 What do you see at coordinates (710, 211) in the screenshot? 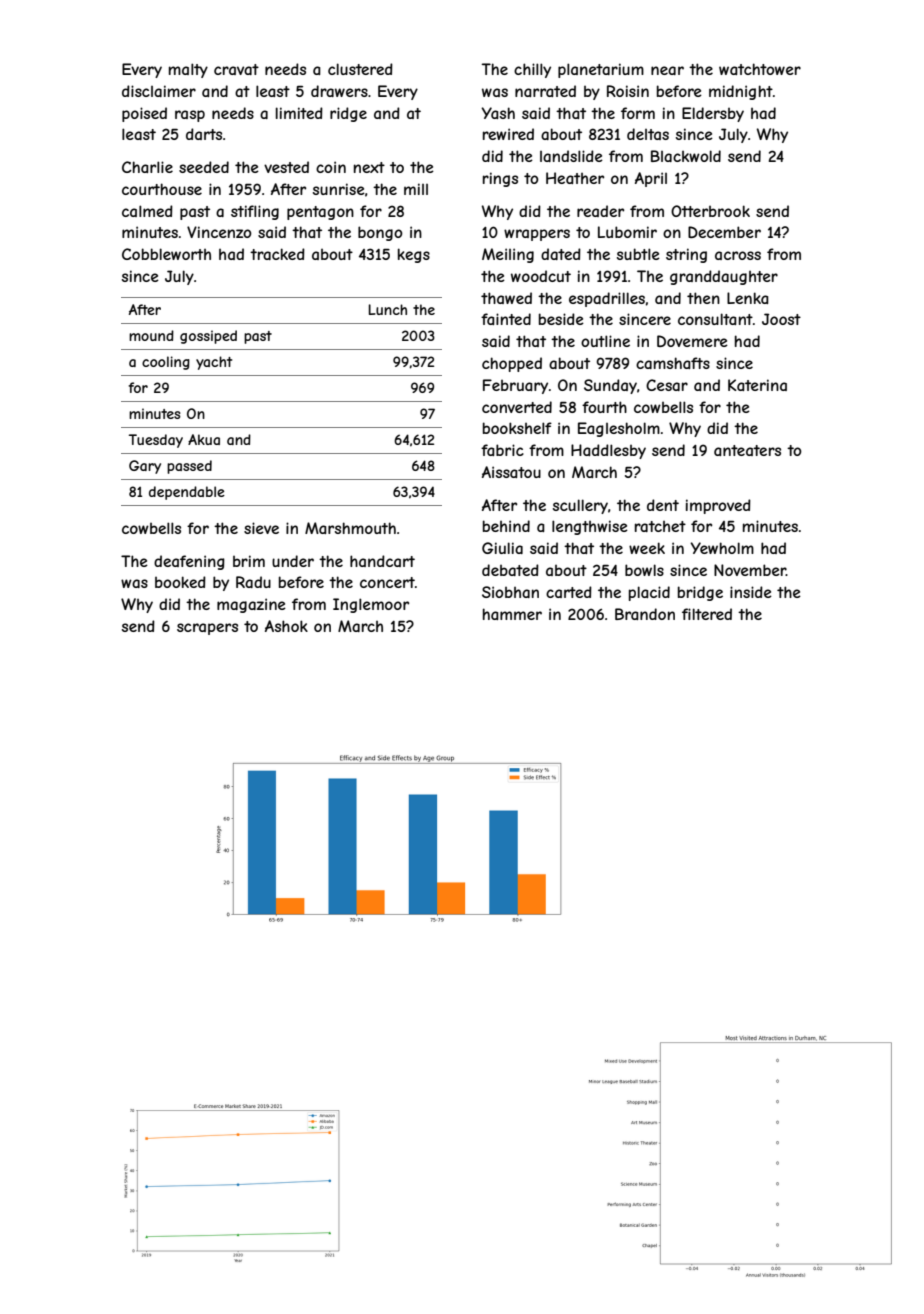
I see `Otterbrook` at bounding box center [710, 211].
